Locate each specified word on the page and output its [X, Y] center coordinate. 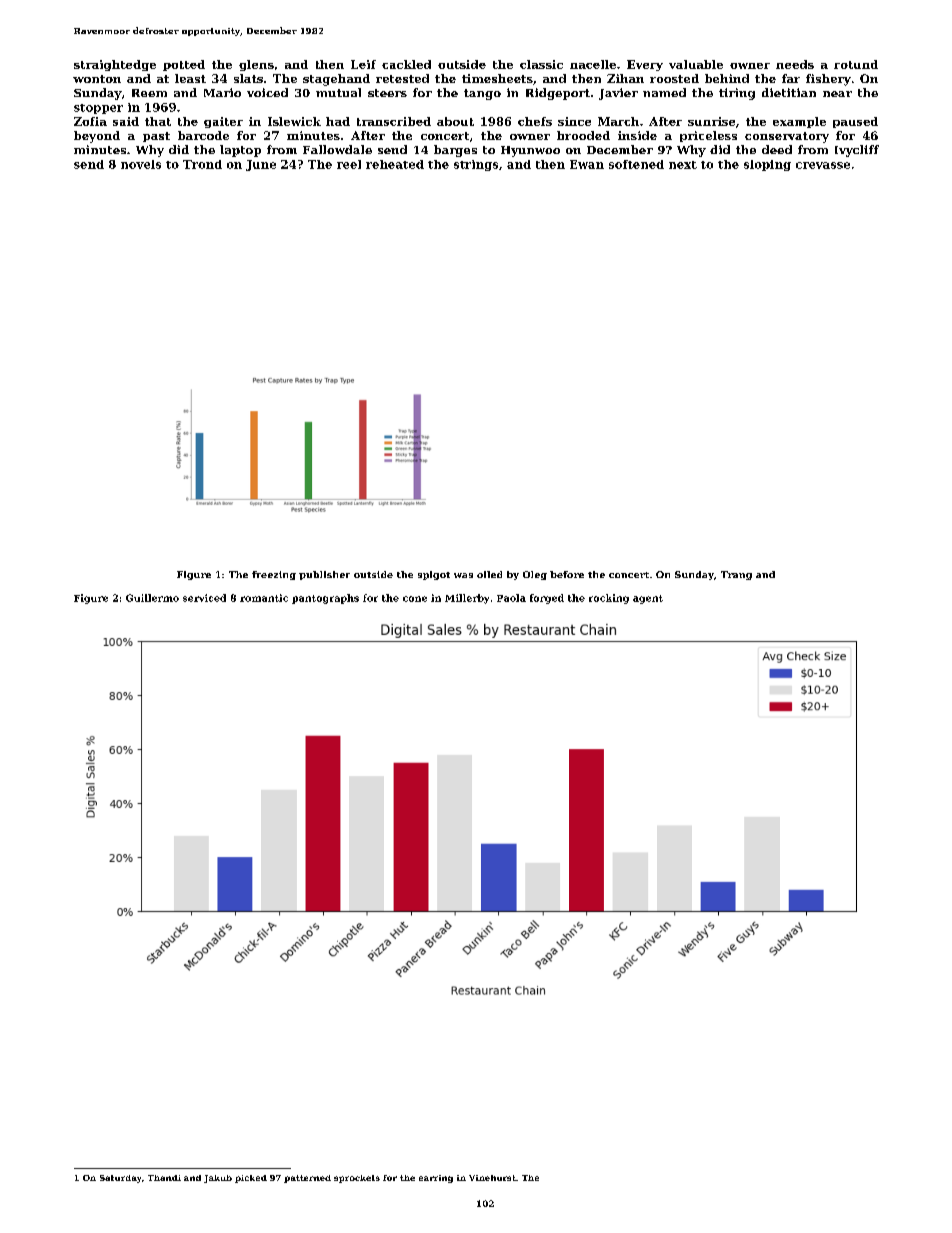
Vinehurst [492, 1178]
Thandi [164, 1178]
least [190, 78]
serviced [204, 598]
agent [648, 599]
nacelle [593, 64]
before [567, 574]
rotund [856, 64]
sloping [767, 165]
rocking [609, 599]
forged [547, 599]
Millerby [467, 599]
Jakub [218, 1179]
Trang [736, 575]
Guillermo [152, 598]
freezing [274, 575]
